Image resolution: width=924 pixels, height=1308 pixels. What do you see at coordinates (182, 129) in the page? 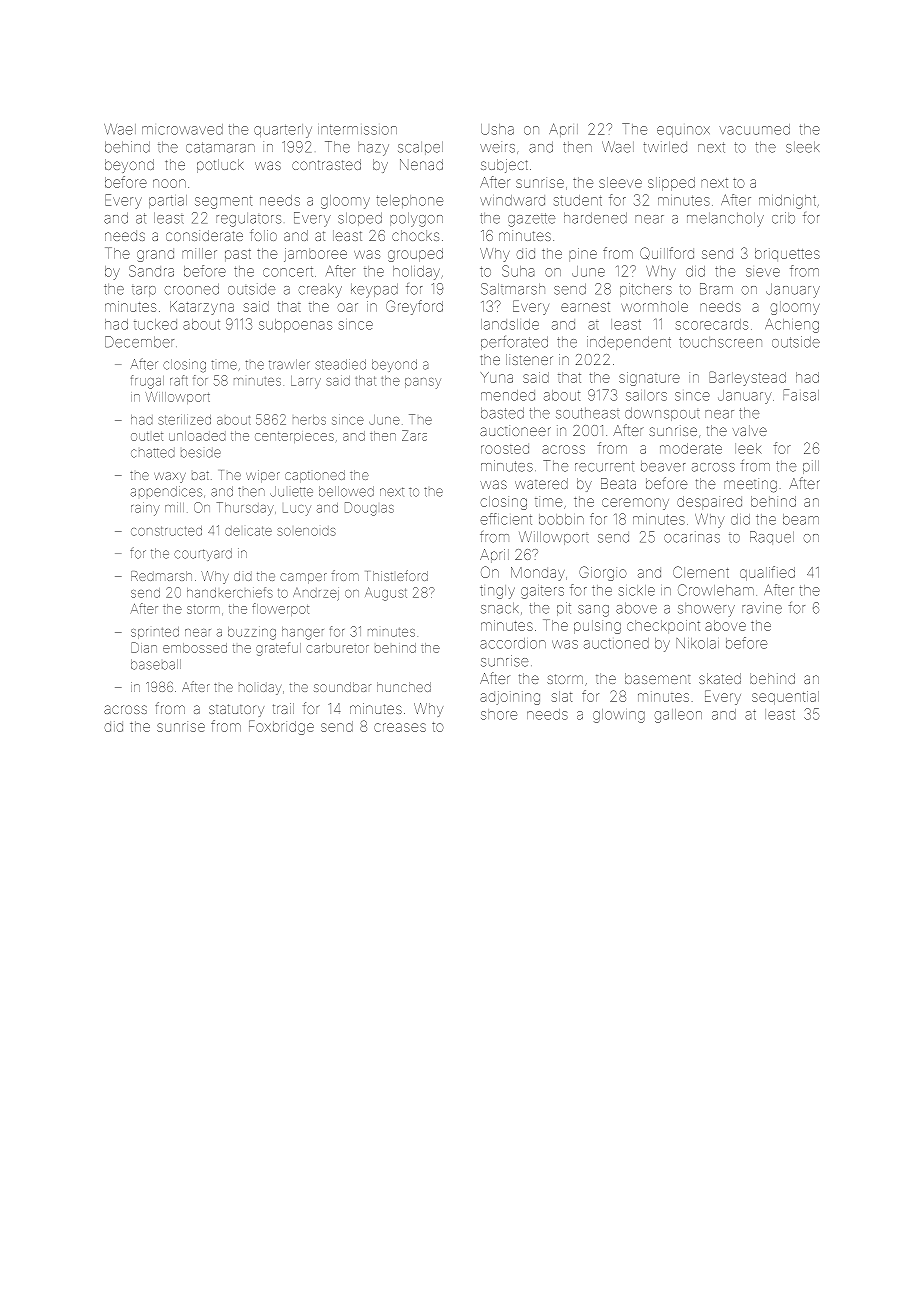
I see `microwaved` at bounding box center [182, 129].
